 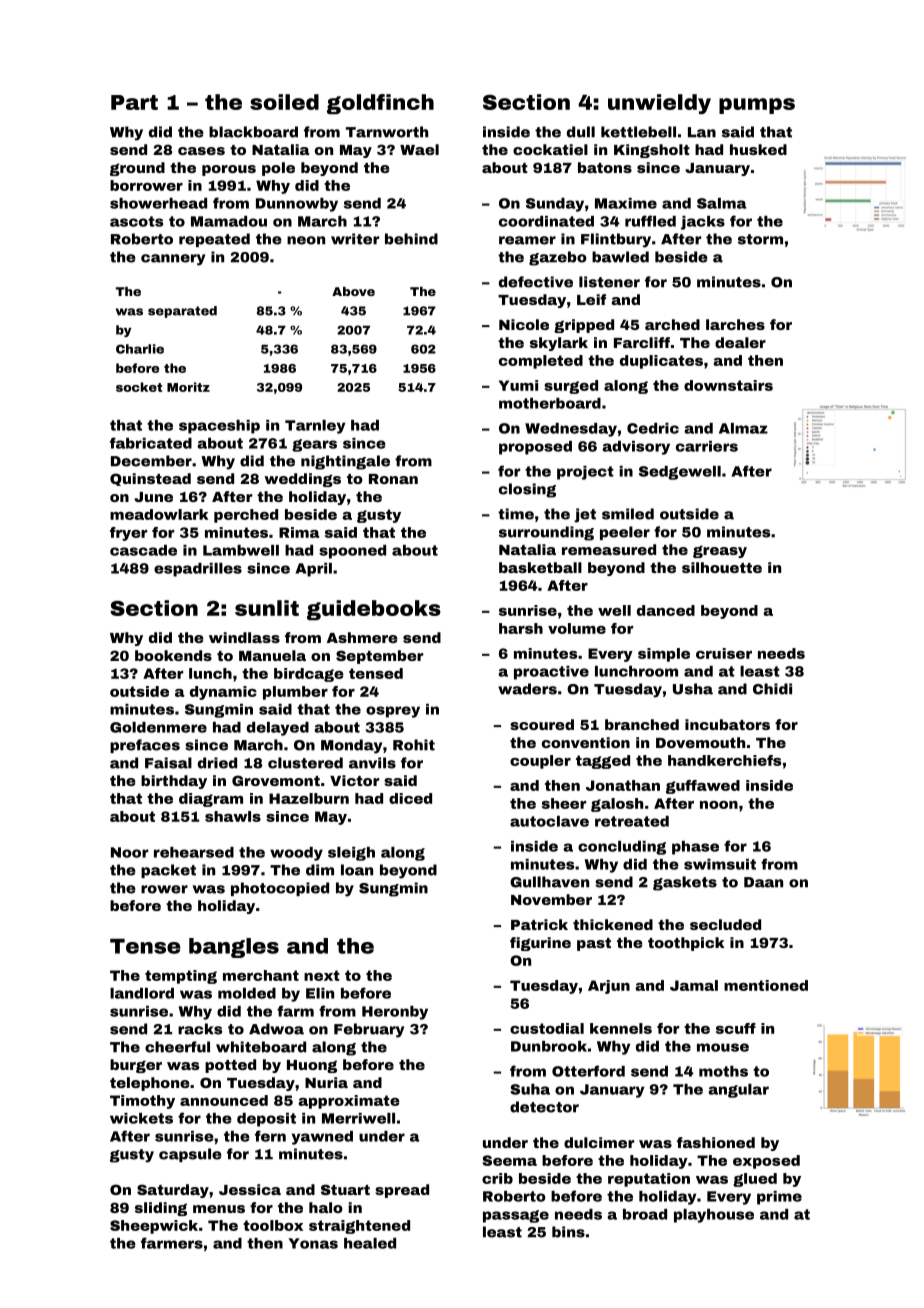 What do you see at coordinates (224, 1100) in the document?
I see `announced` at bounding box center [224, 1100].
